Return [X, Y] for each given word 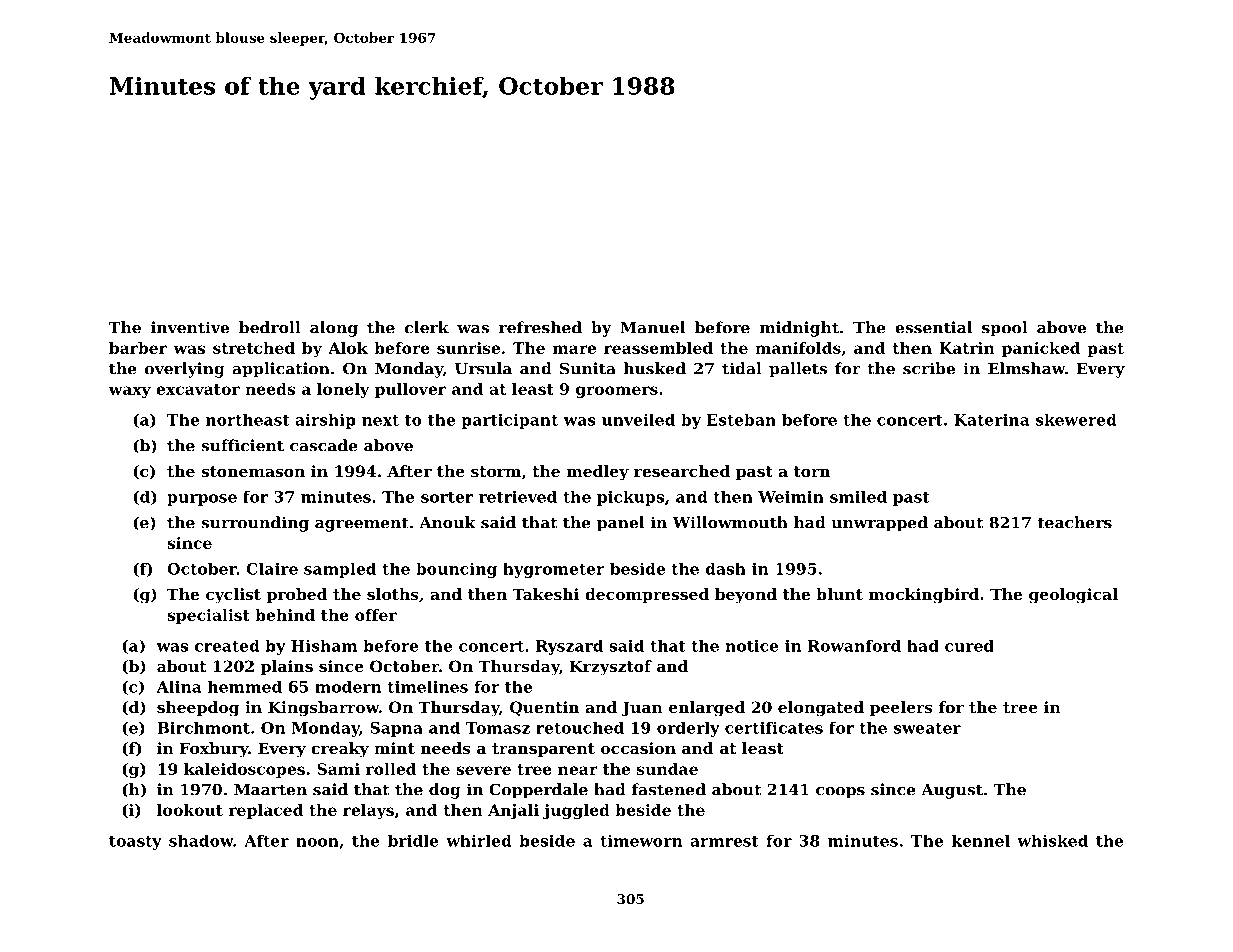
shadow [201, 840]
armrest [724, 841]
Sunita [588, 368]
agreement [362, 524]
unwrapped [879, 524]
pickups [630, 498]
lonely [343, 390]
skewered [1076, 420]
